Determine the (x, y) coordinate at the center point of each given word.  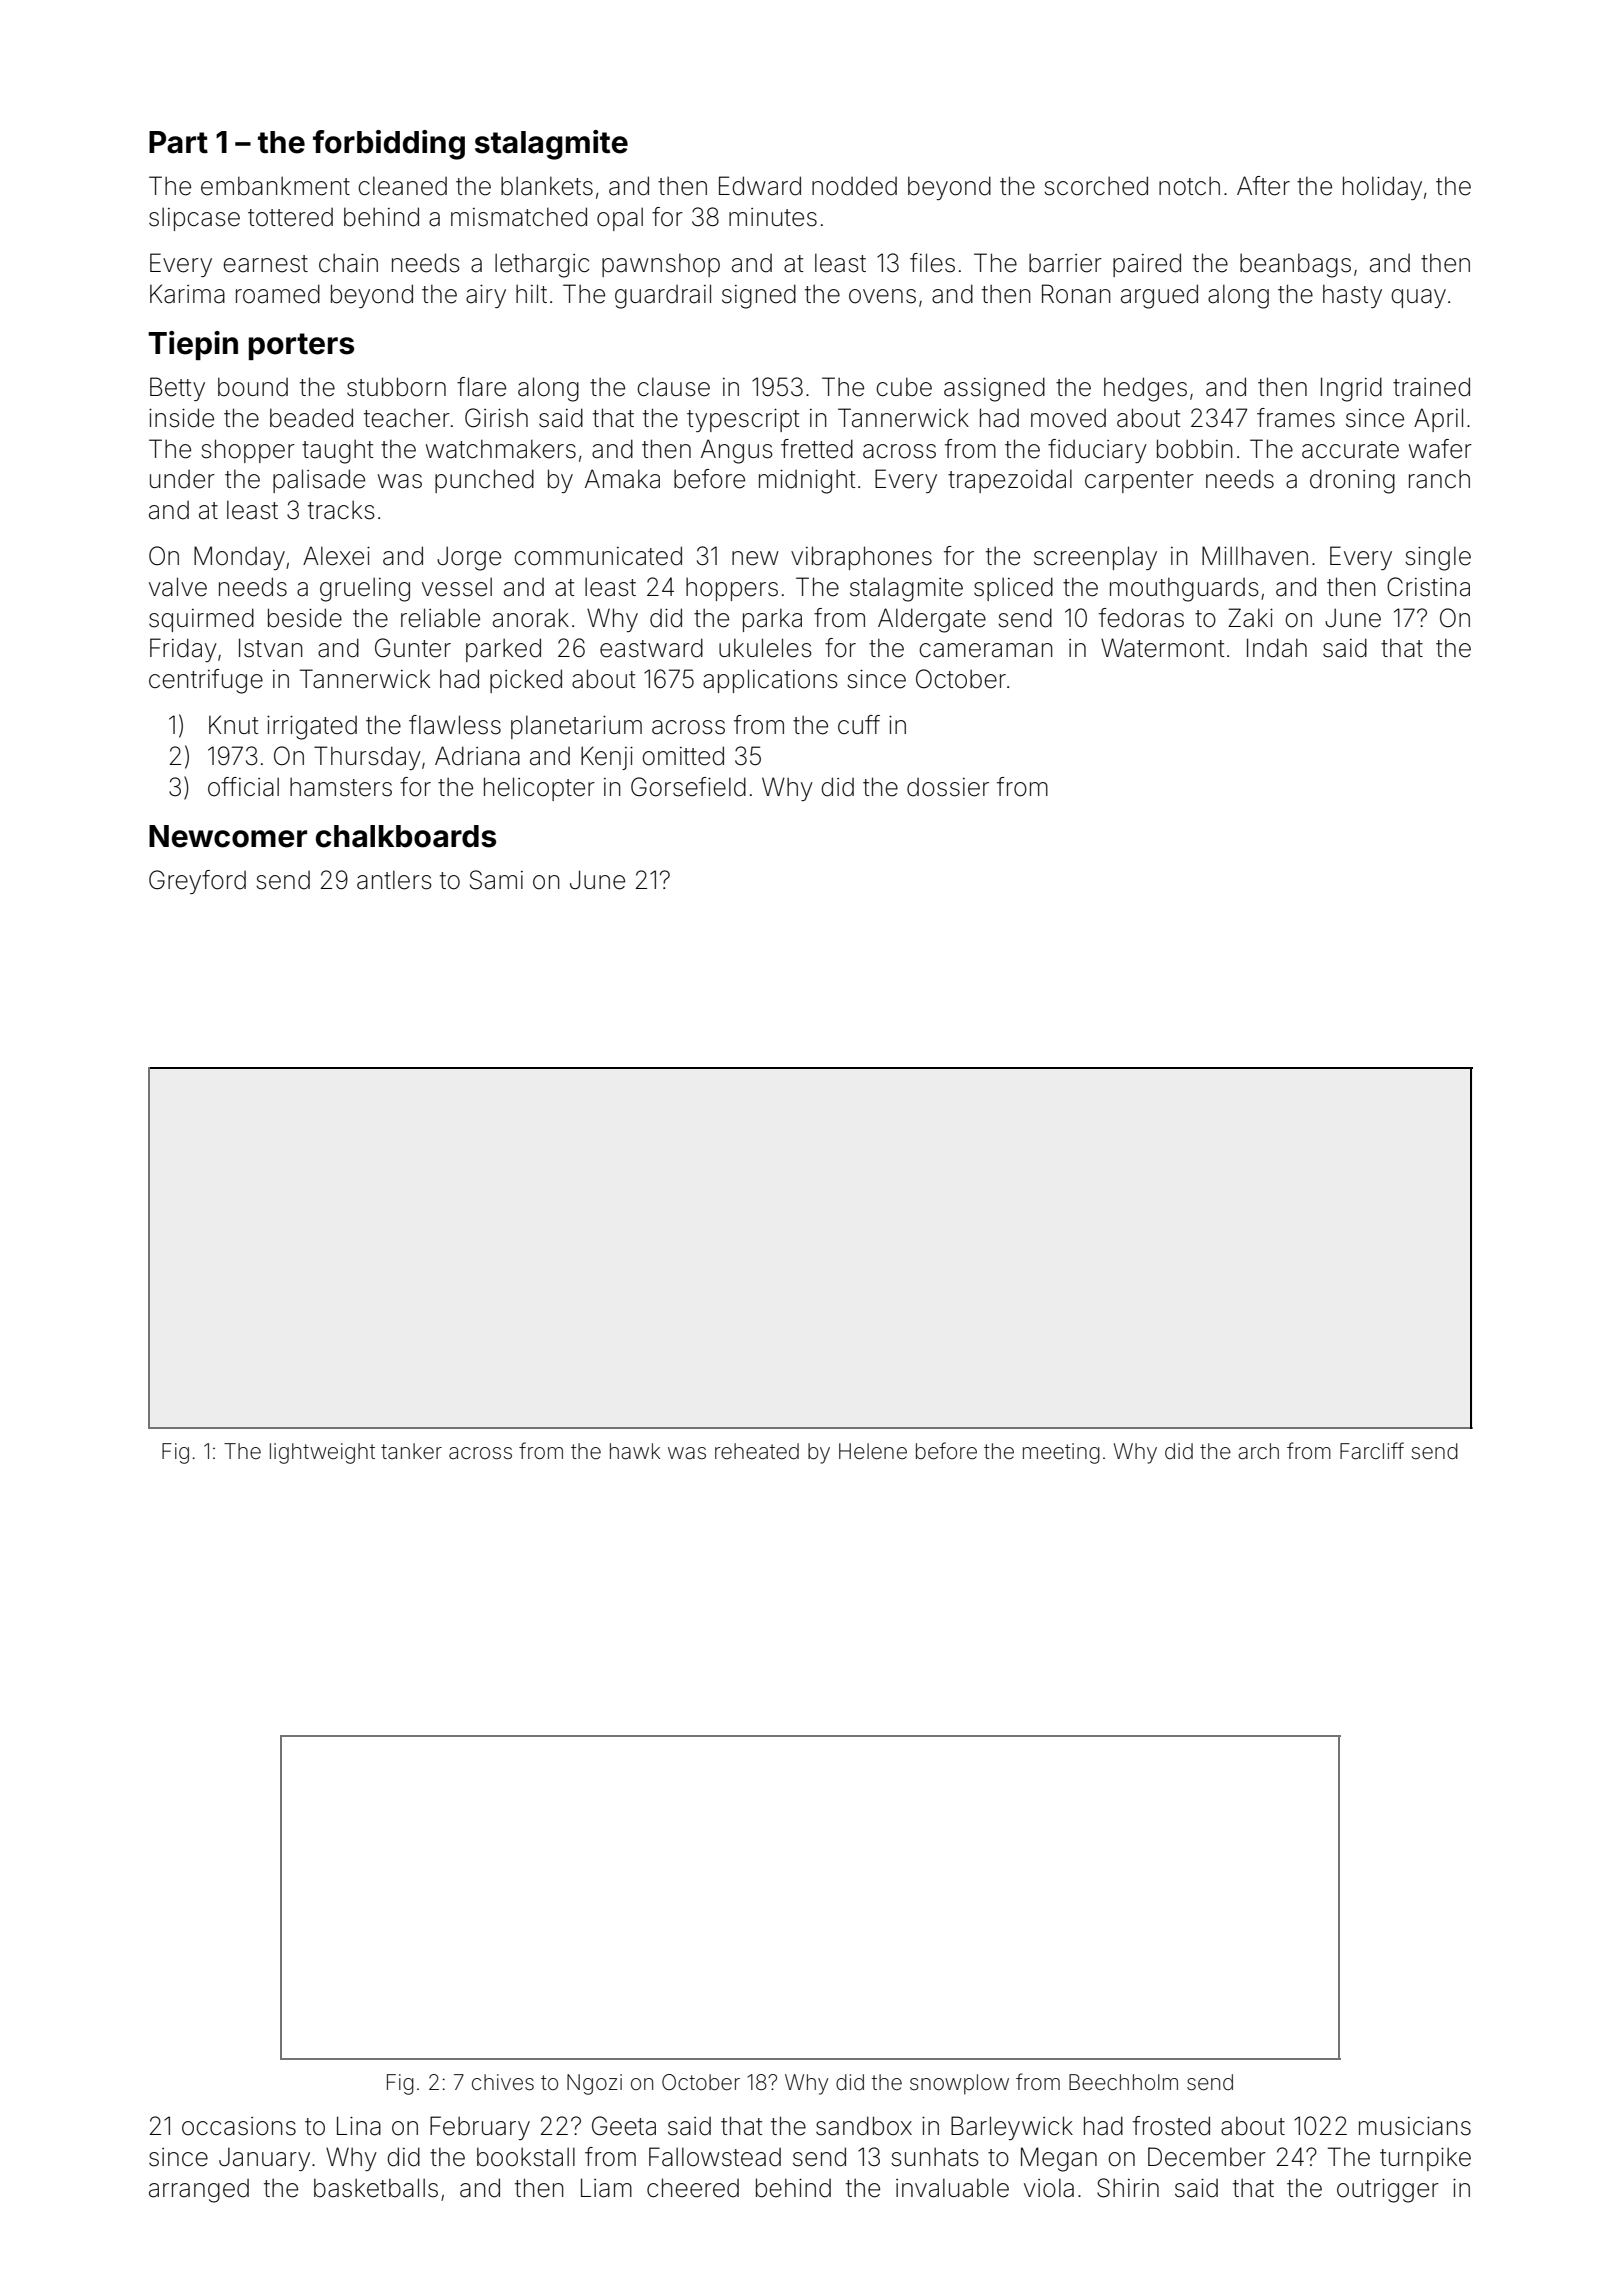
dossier (948, 787)
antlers (394, 880)
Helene (873, 1451)
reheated (757, 1451)
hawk (635, 1451)
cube (904, 387)
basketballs (376, 2188)
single (1438, 558)
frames (1296, 418)
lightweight (322, 1453)
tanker (411, 1451)
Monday (239, 558)
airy (486, 296)
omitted (683, 756)
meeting (1061, 1453)
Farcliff (1372, 1451)
